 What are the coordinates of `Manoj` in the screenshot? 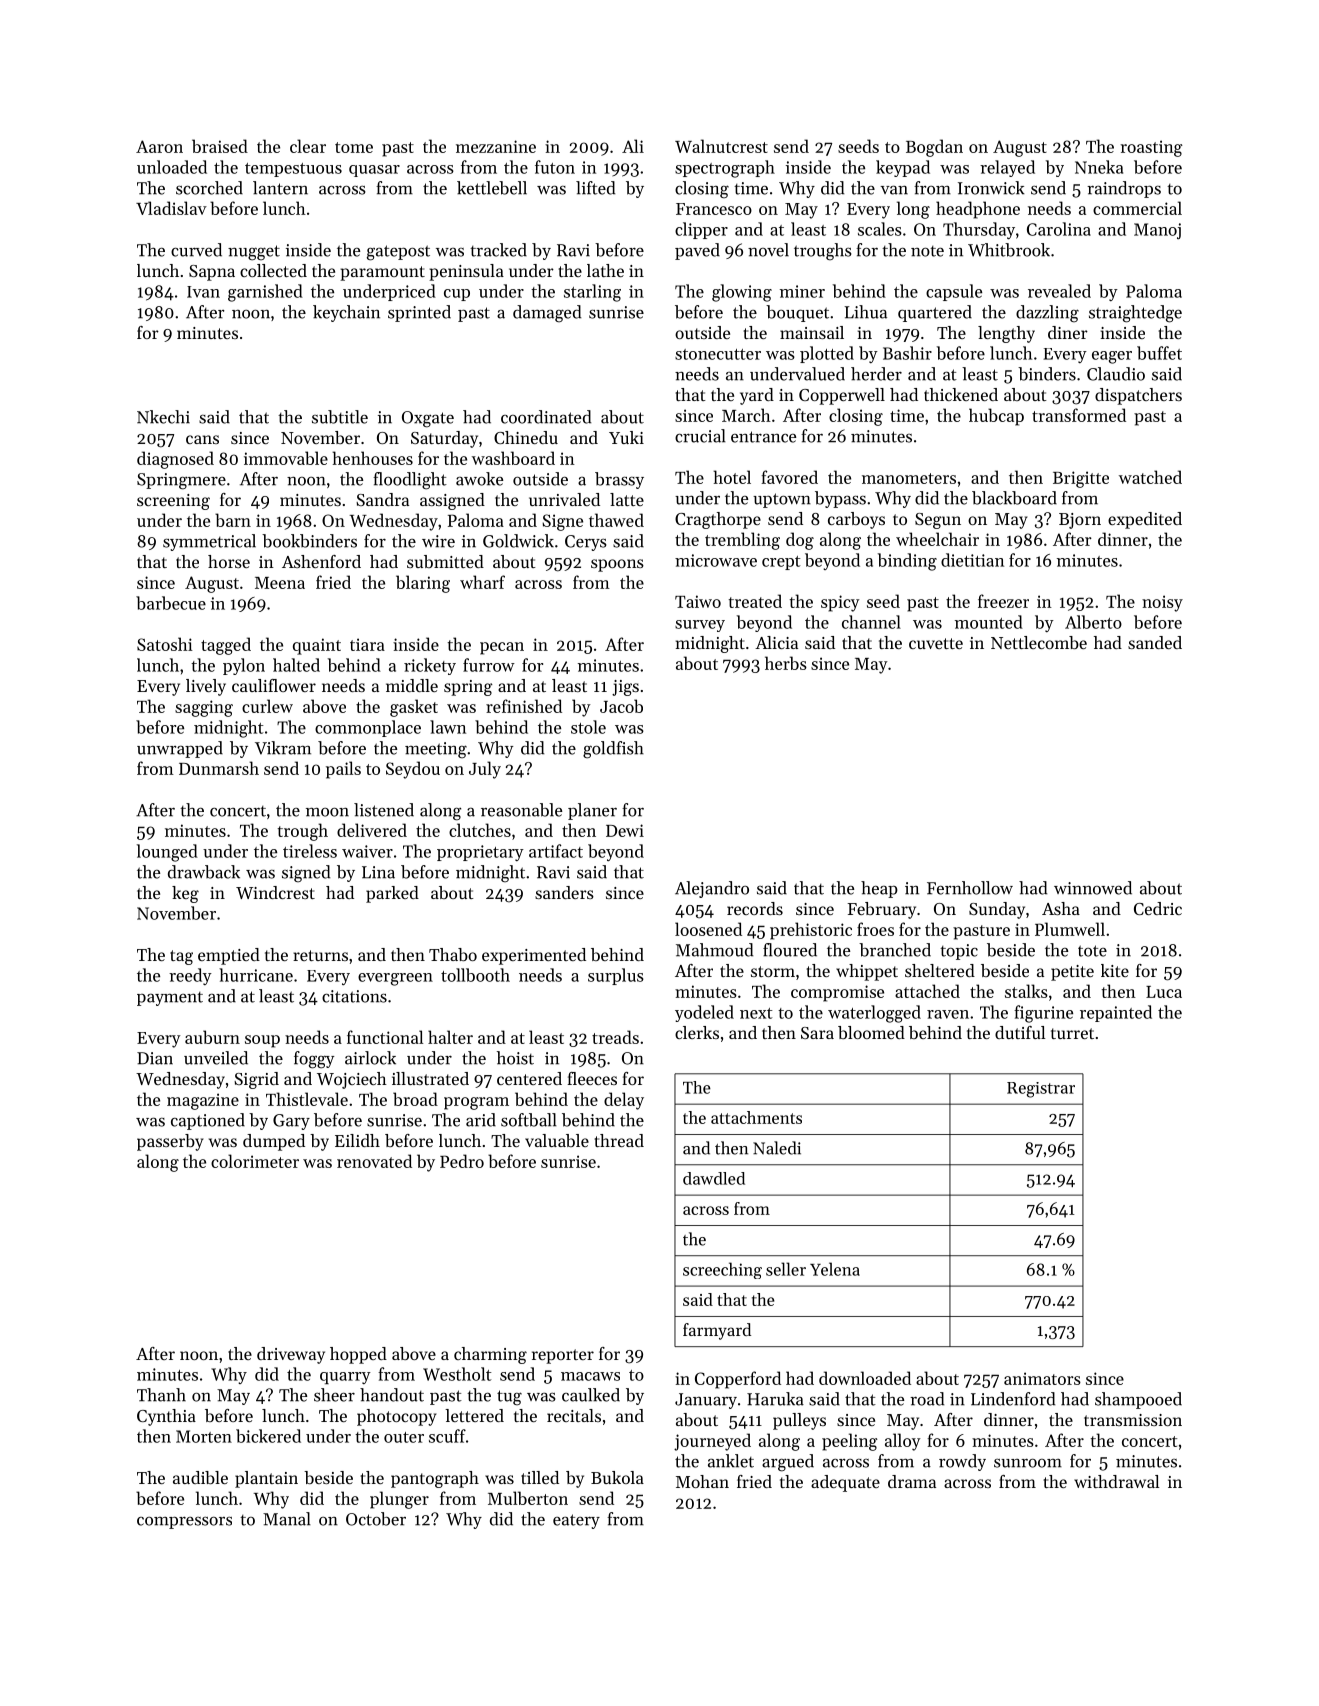 It's located at (1157, 231).
